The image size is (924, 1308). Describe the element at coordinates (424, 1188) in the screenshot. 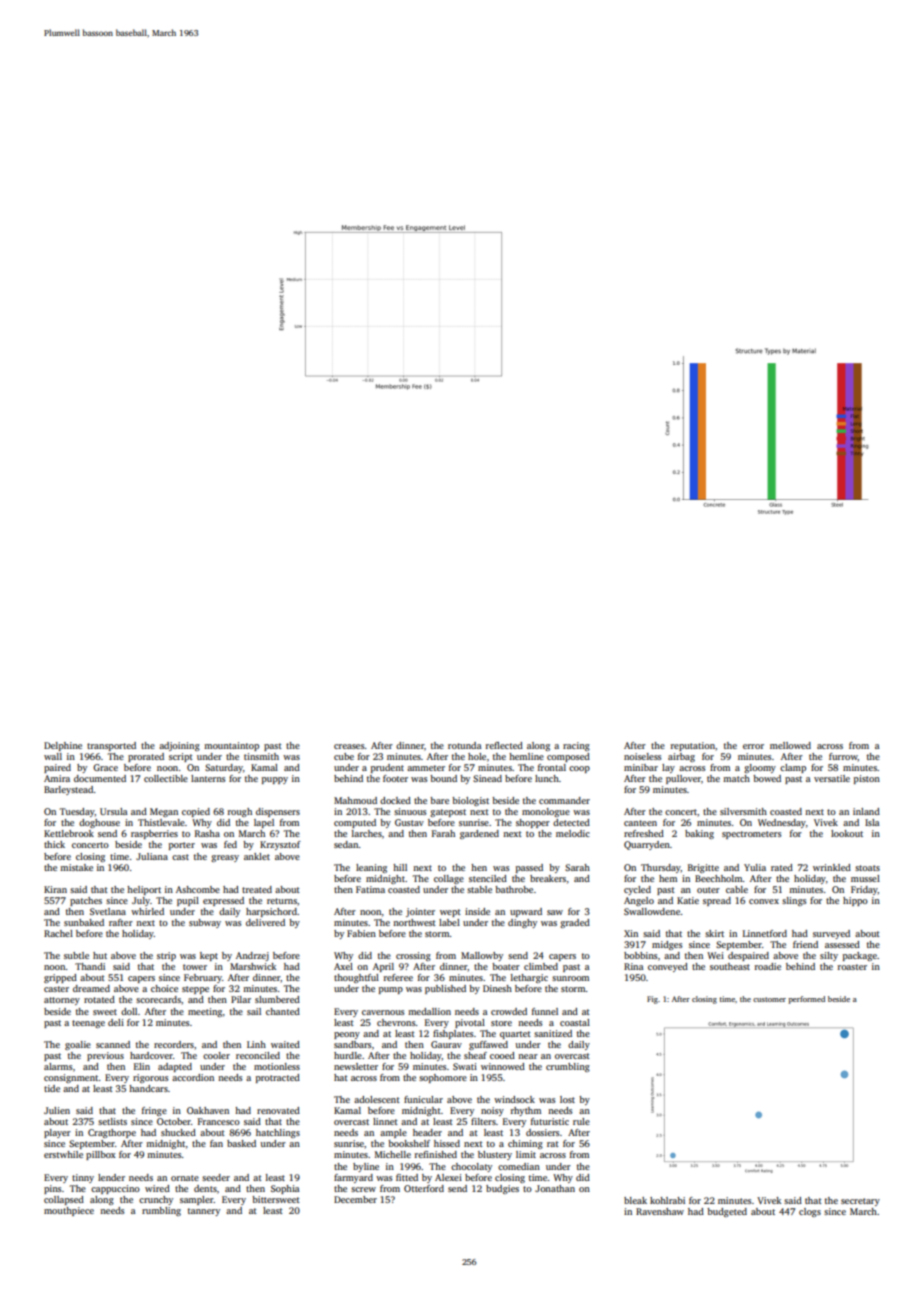

I see `Otterford` at that location.
